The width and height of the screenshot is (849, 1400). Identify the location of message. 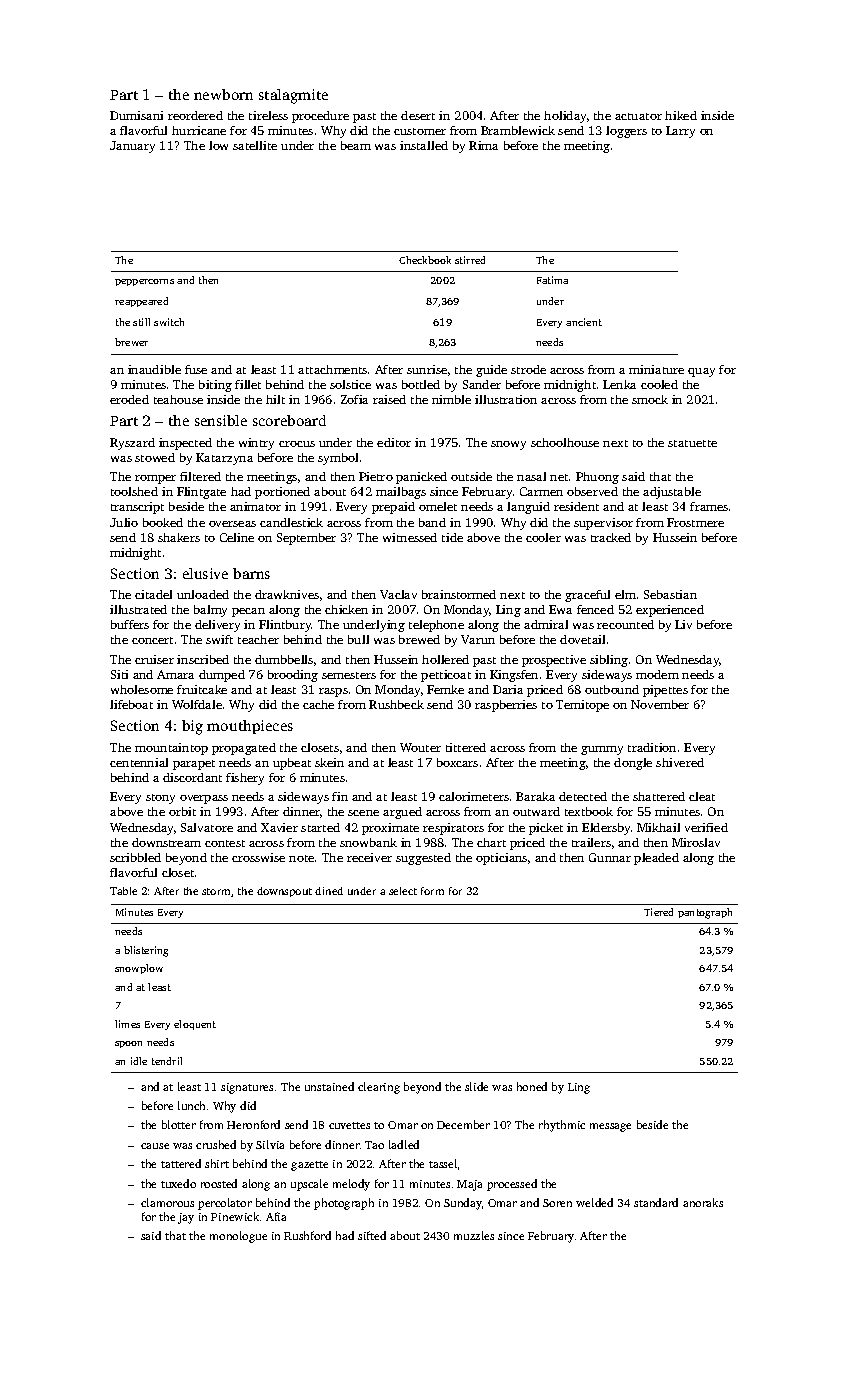
(610, 1127).
